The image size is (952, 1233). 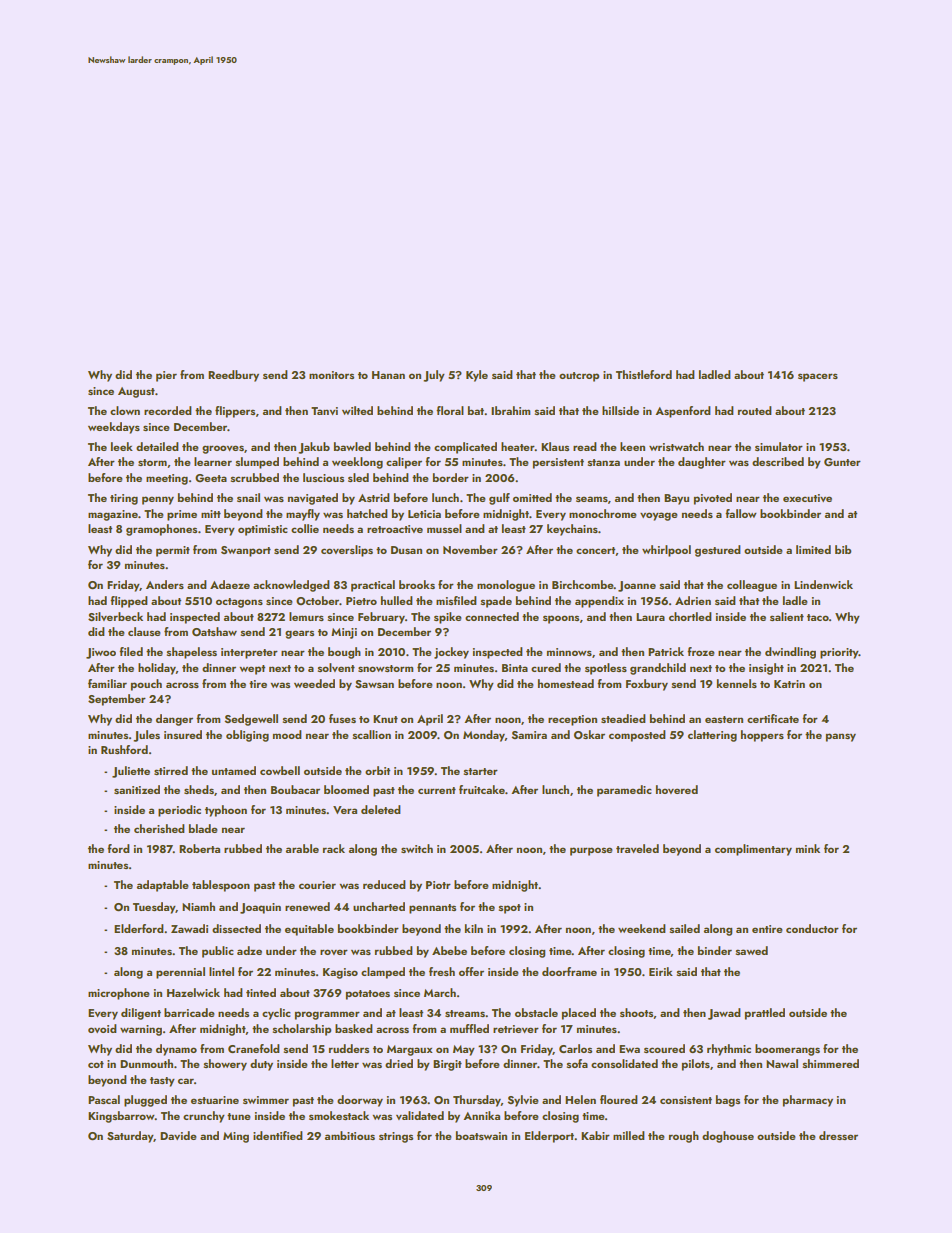 What do you see at coordinates (676, 446) in the screenshot?
I see `wristwatch` at bounding box center [676, 446].
